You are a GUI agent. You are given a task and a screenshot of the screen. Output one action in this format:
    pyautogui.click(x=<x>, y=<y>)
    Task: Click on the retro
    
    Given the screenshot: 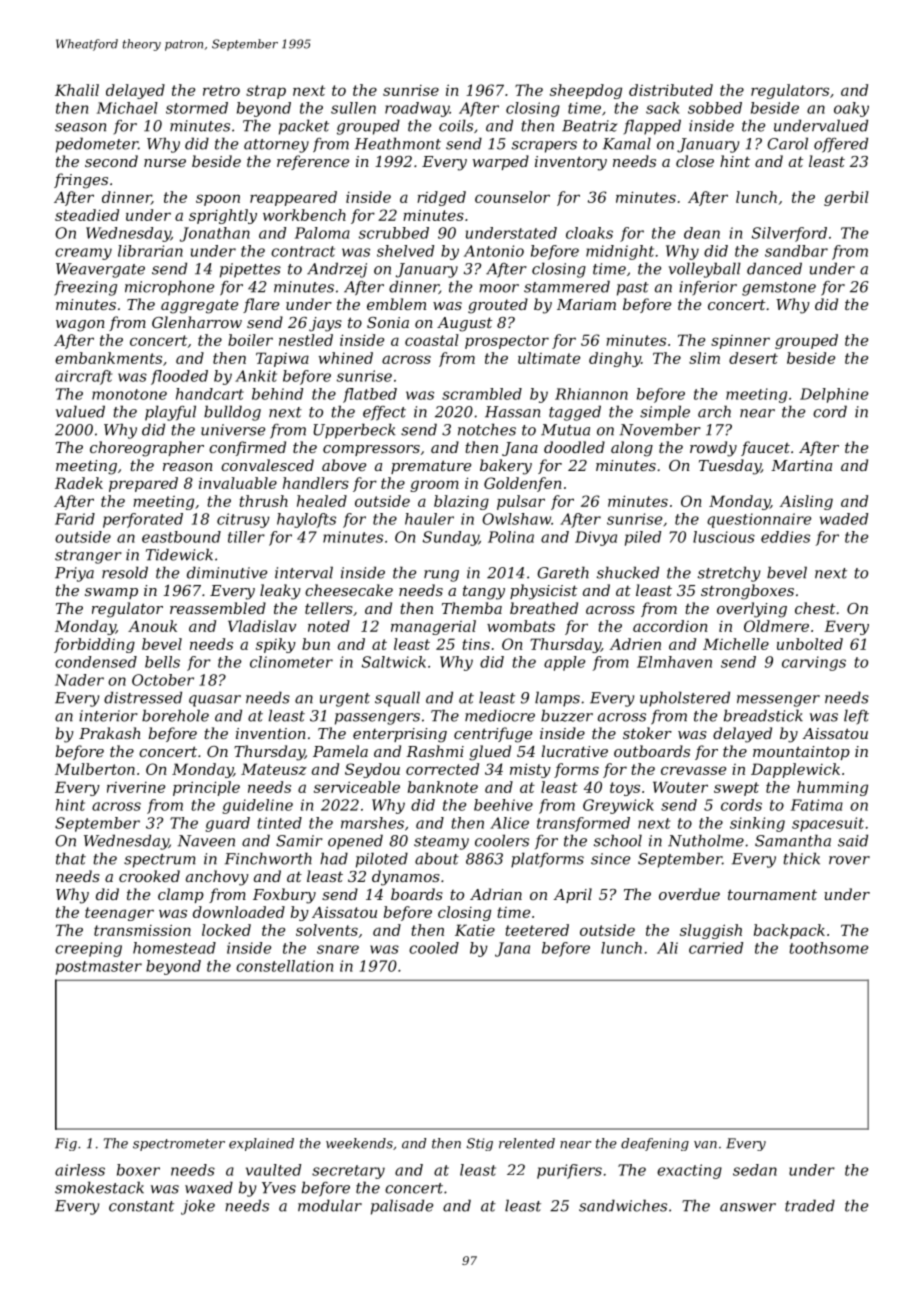 What is the action you would take?
    pyautogui.click(x=221, y=90)
